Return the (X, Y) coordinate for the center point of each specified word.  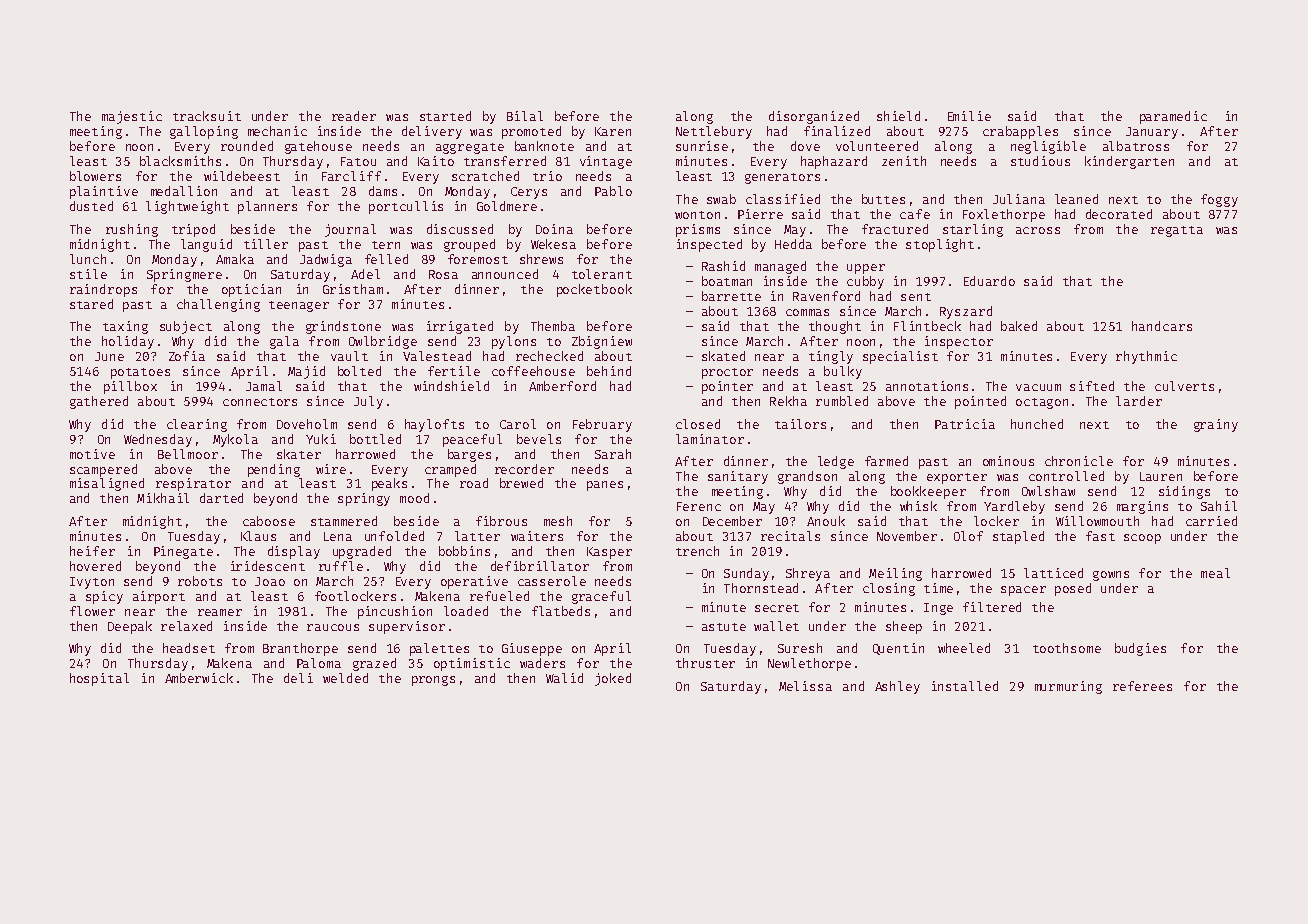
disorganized (814, 117)
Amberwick (199, 678)
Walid (564, 678)
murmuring (1068, 687)
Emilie (969, 116)
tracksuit (207, 116)
